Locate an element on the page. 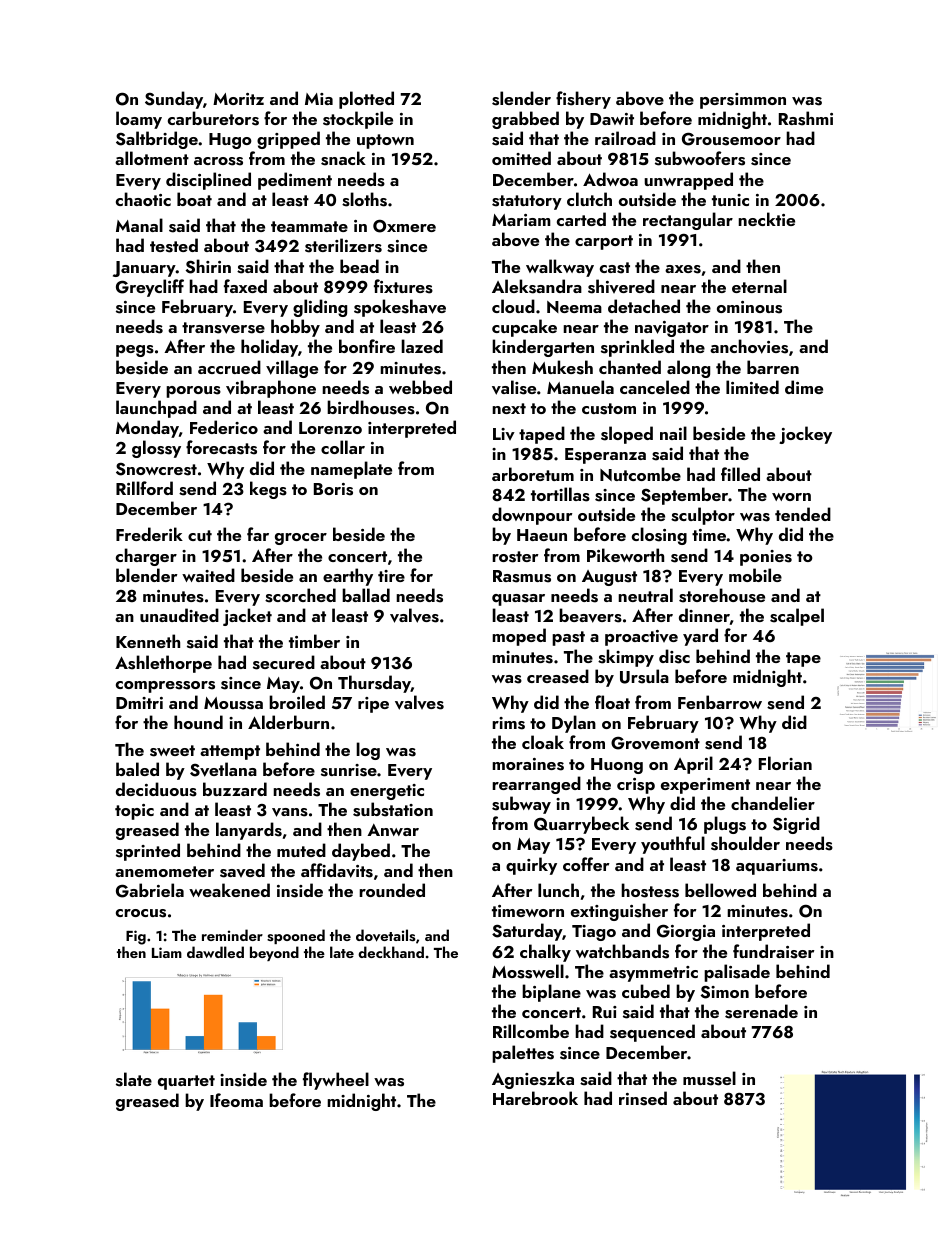 The height and width of the document is (1233, 952). jockey is located at coordinates (805, 435).
